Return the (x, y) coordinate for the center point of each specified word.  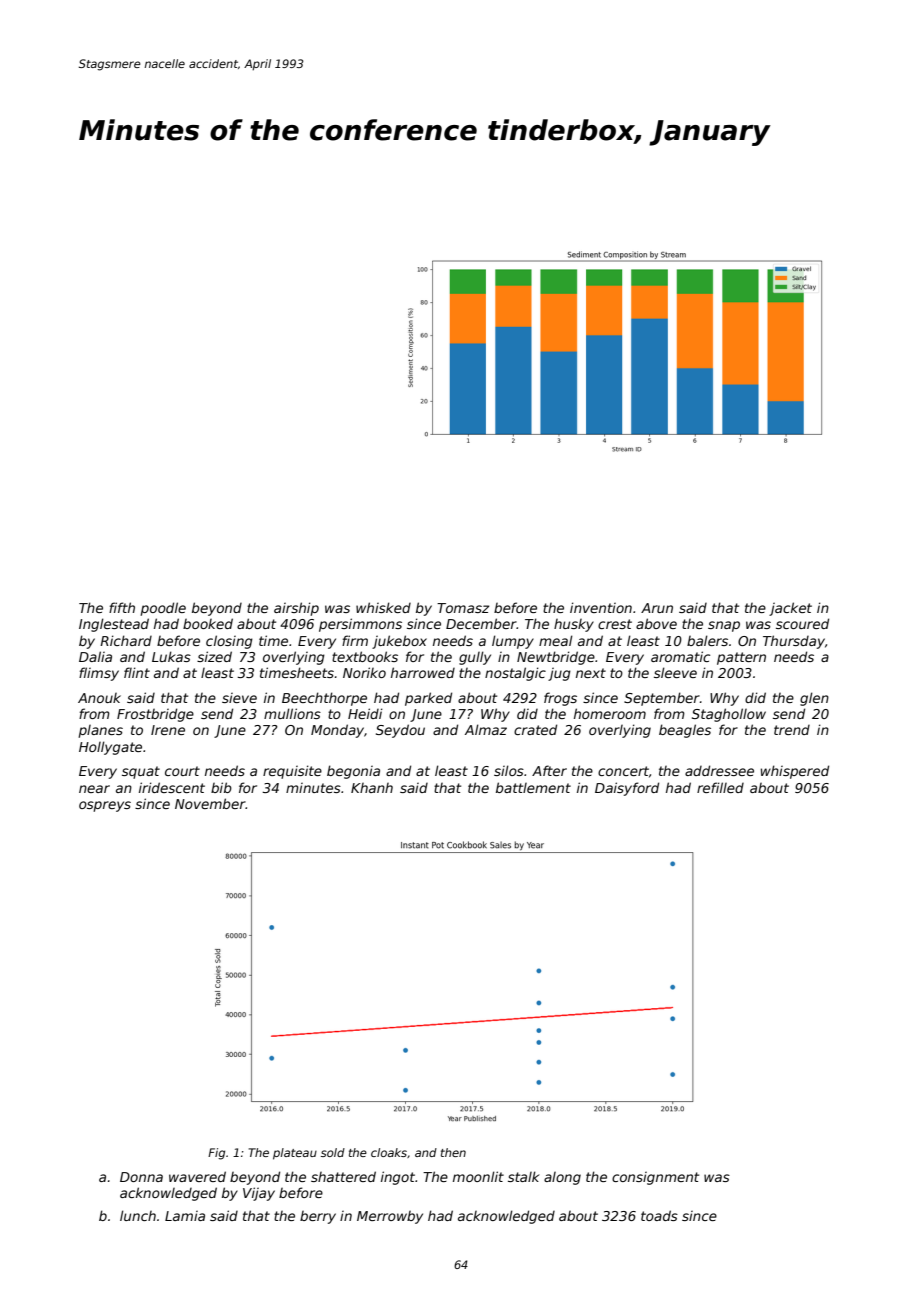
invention (601, 607)
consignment (655, 1178)
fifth (122, 607)
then (453, 1152)
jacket (790, 609)
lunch (138, 1215)
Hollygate (110, 748)
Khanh (372, 788)
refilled (720, 787)
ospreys (105, 806)
